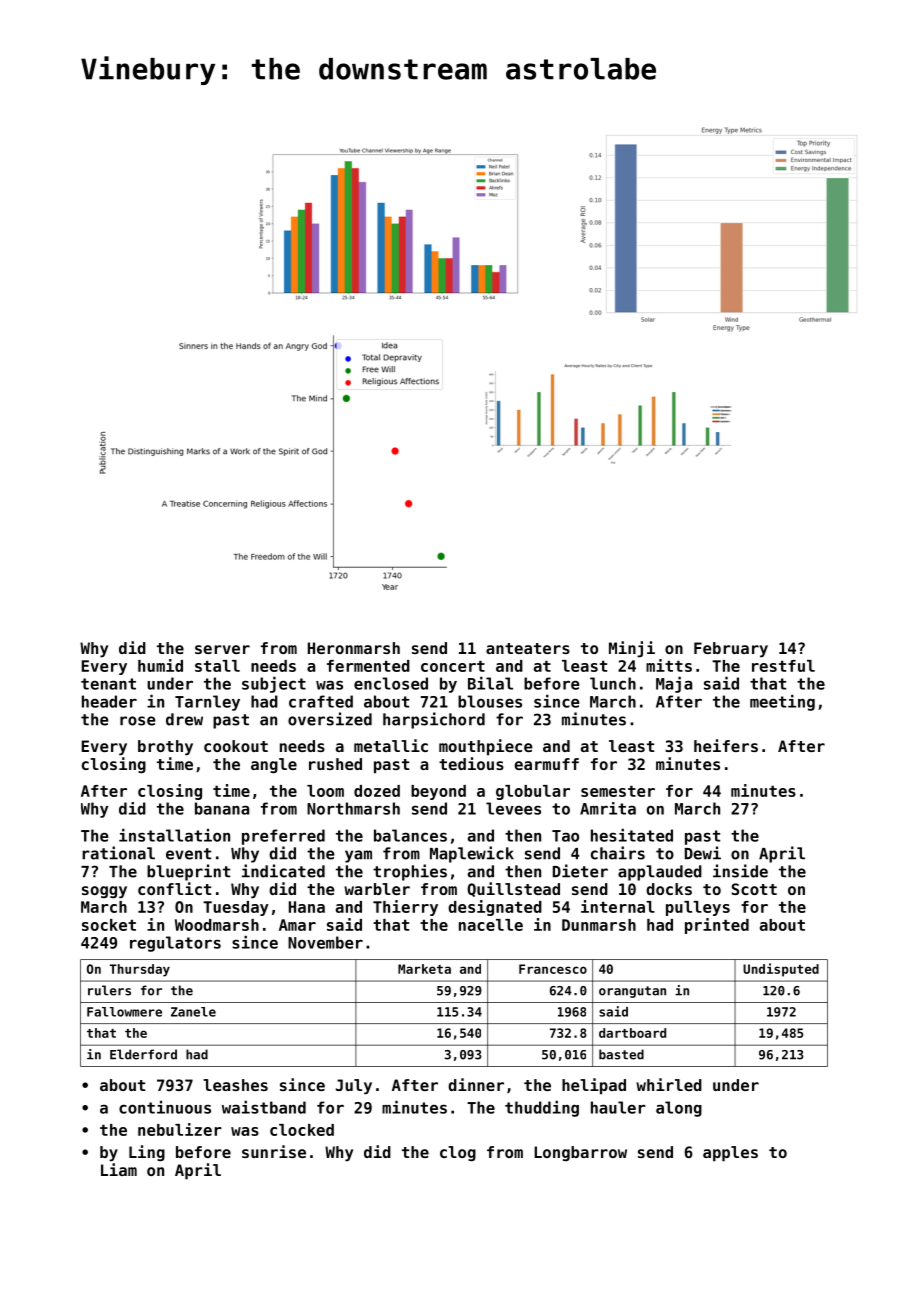 Image resolution: width=908 pixels, height=1316 pixels. Describe the element at coordinates (632, 835) in the screenshot. I see `hesitated` at that location.
